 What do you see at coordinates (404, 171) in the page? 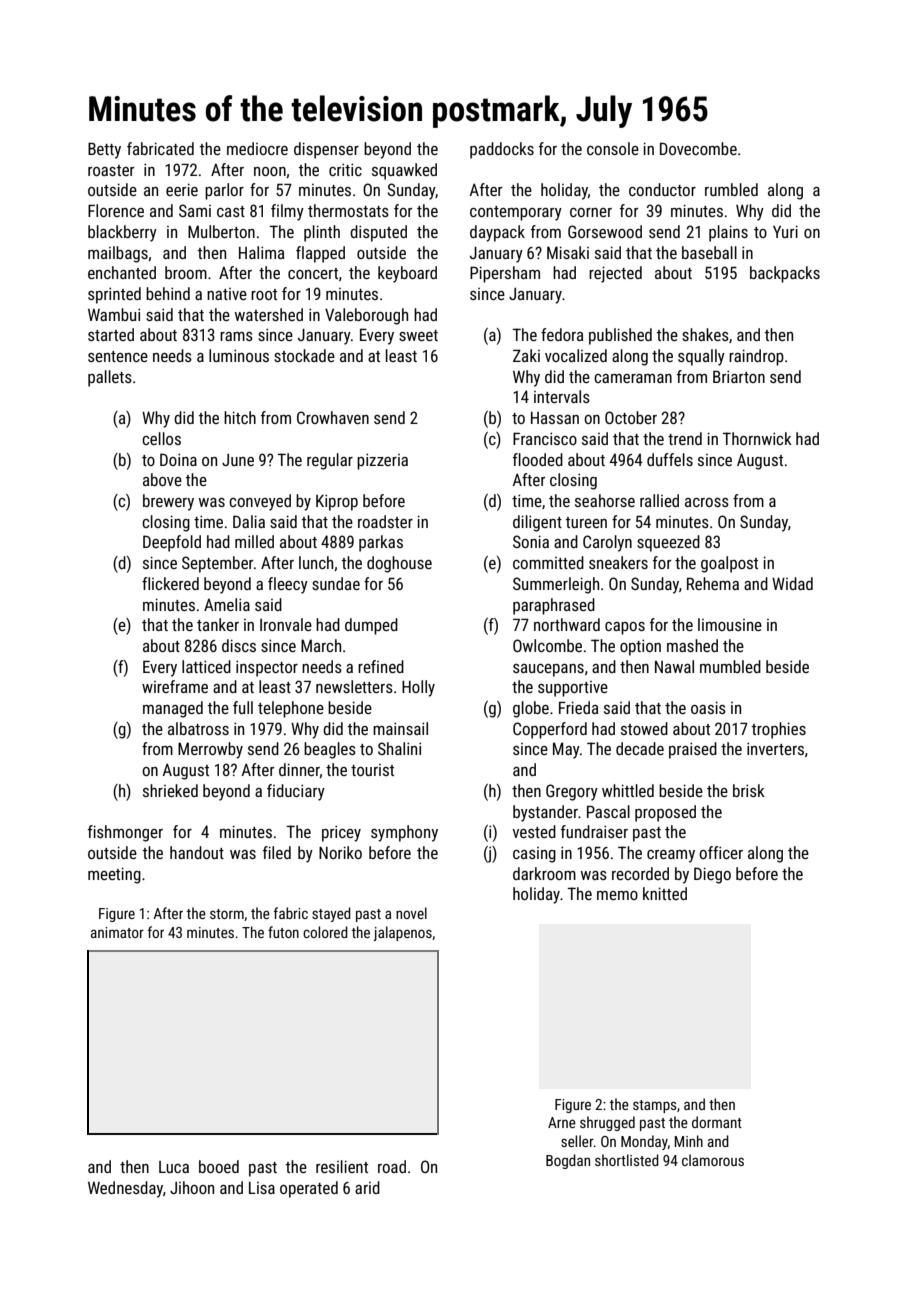
I see `squawked` at bounding box center [404, 171].
